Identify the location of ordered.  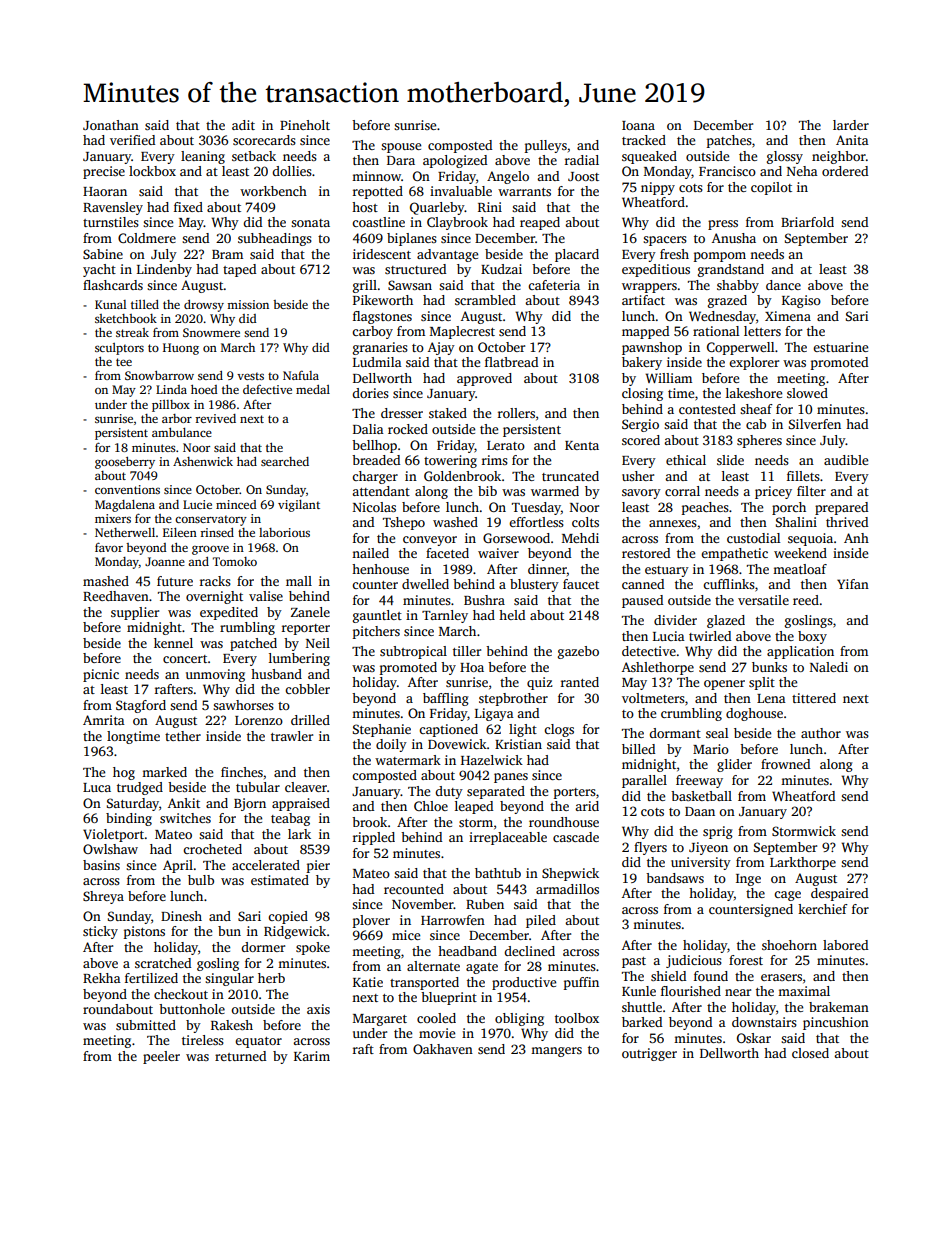
(845, 171).
